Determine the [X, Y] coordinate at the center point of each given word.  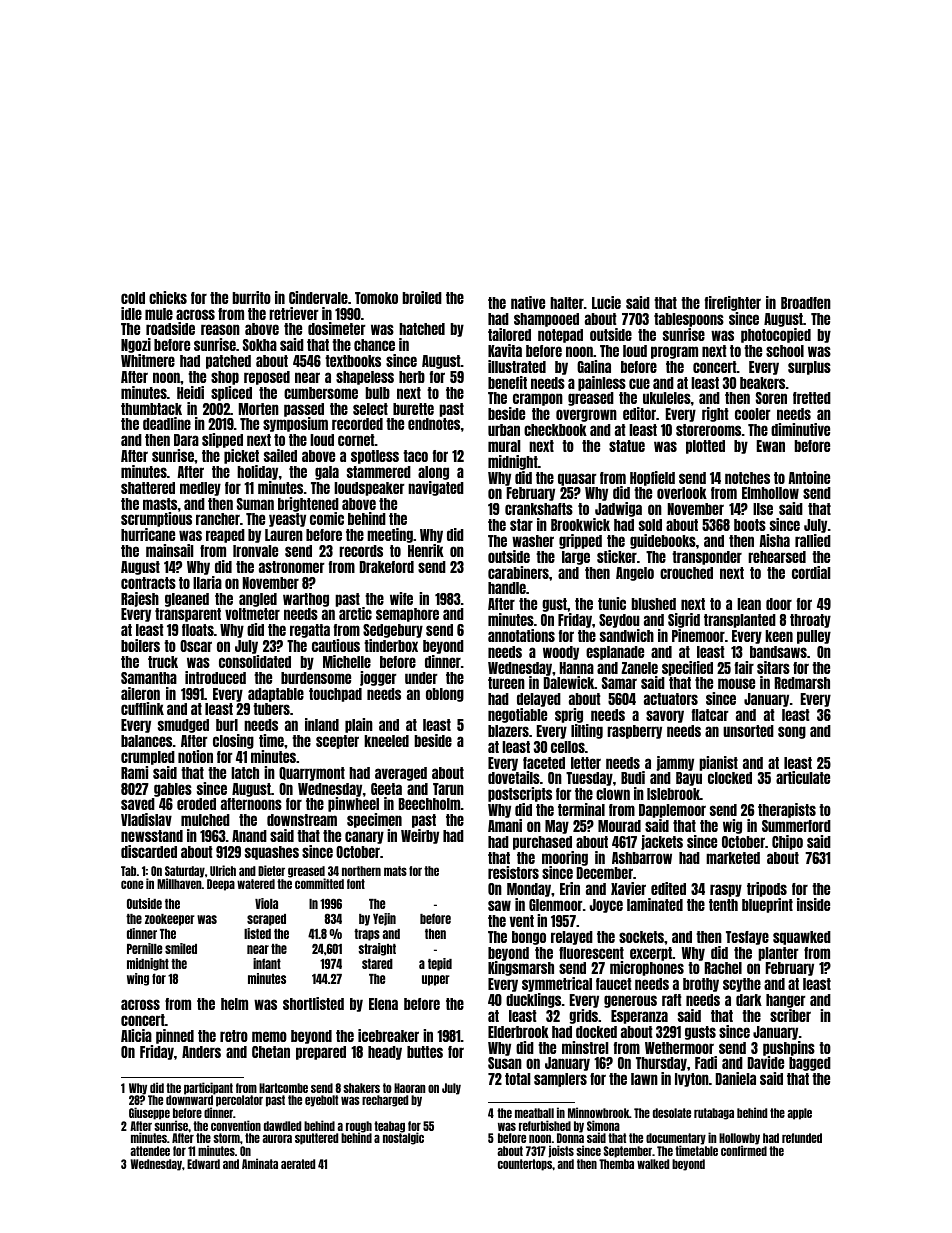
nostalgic [403, 1139]
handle [507, 588]
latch [245, 773]
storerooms [708, 430]
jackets [662, 842]
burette [413, 409]
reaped [225, 536]
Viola [266, 903]
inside [813, 904]
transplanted [740, 621]
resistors [513, 872]
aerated [298, 1164]
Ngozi [136, 345]
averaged [401, 774]
